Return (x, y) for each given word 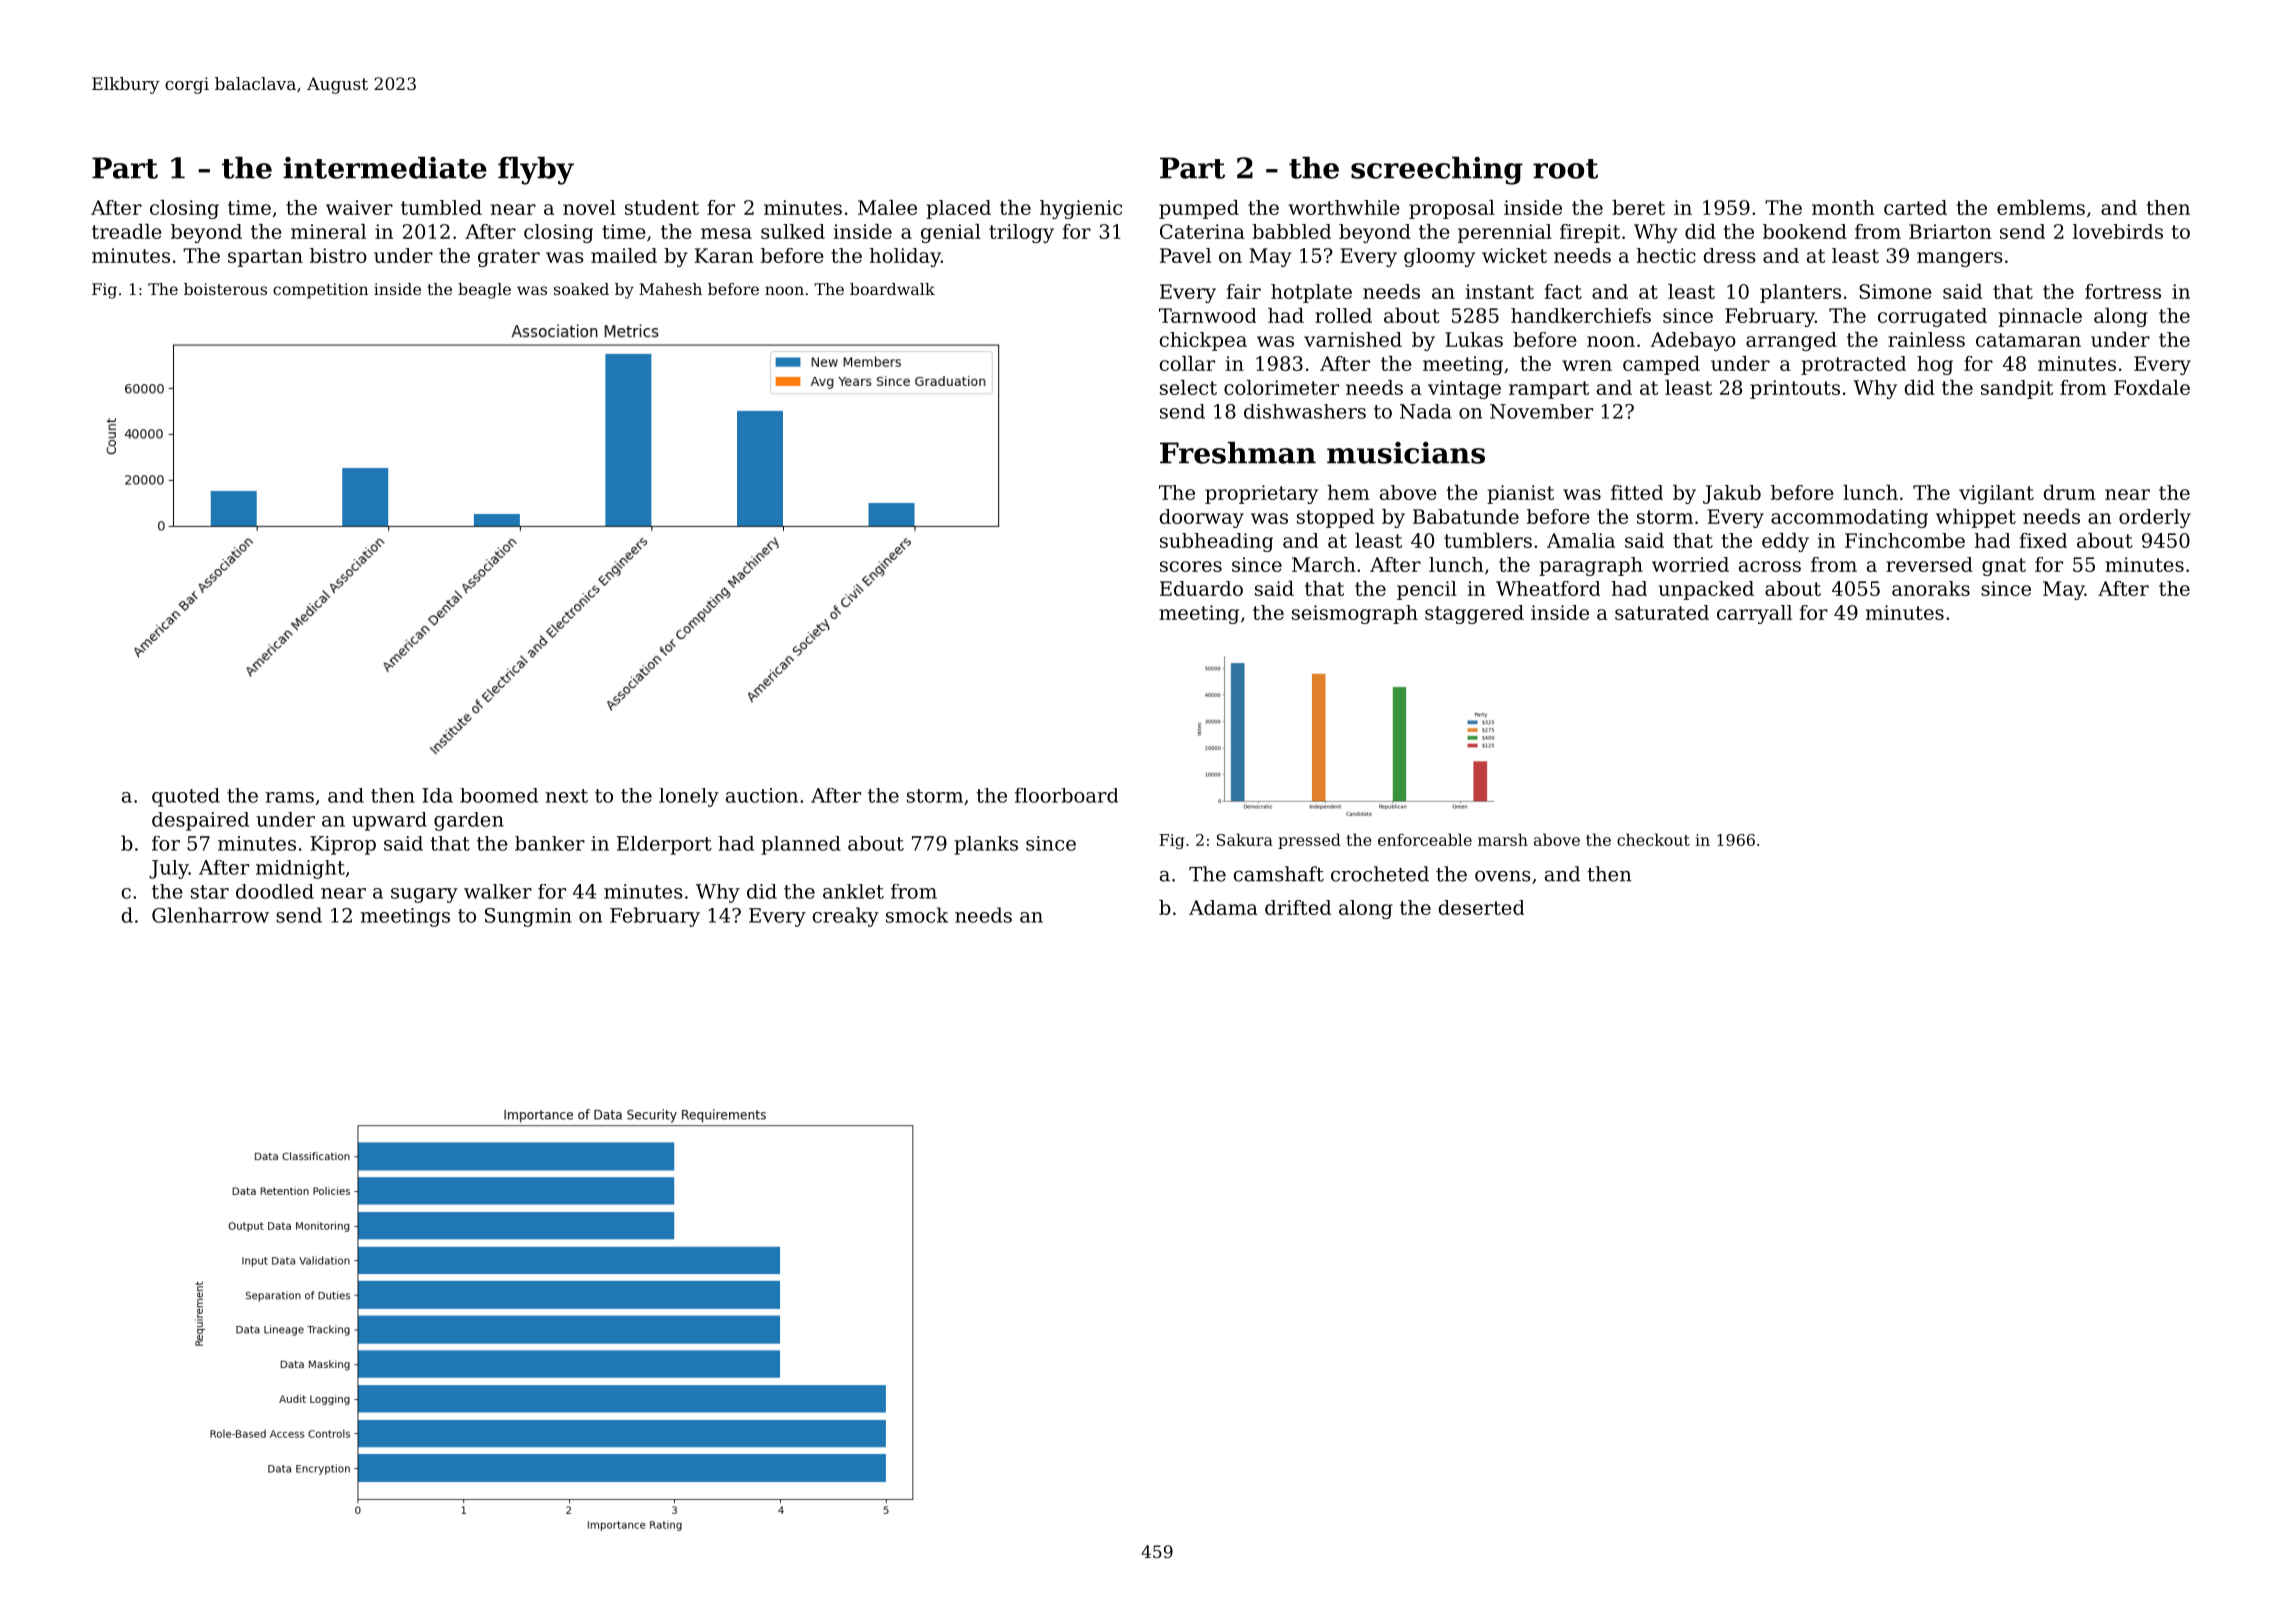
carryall (1754, 614)
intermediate (385, 167)
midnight (300, 869)
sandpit (2017, 389)
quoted (186, 797)
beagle (484, 291)
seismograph (1355, 614)
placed (958, 209)
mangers (1960, 259)
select (1188, 387)
